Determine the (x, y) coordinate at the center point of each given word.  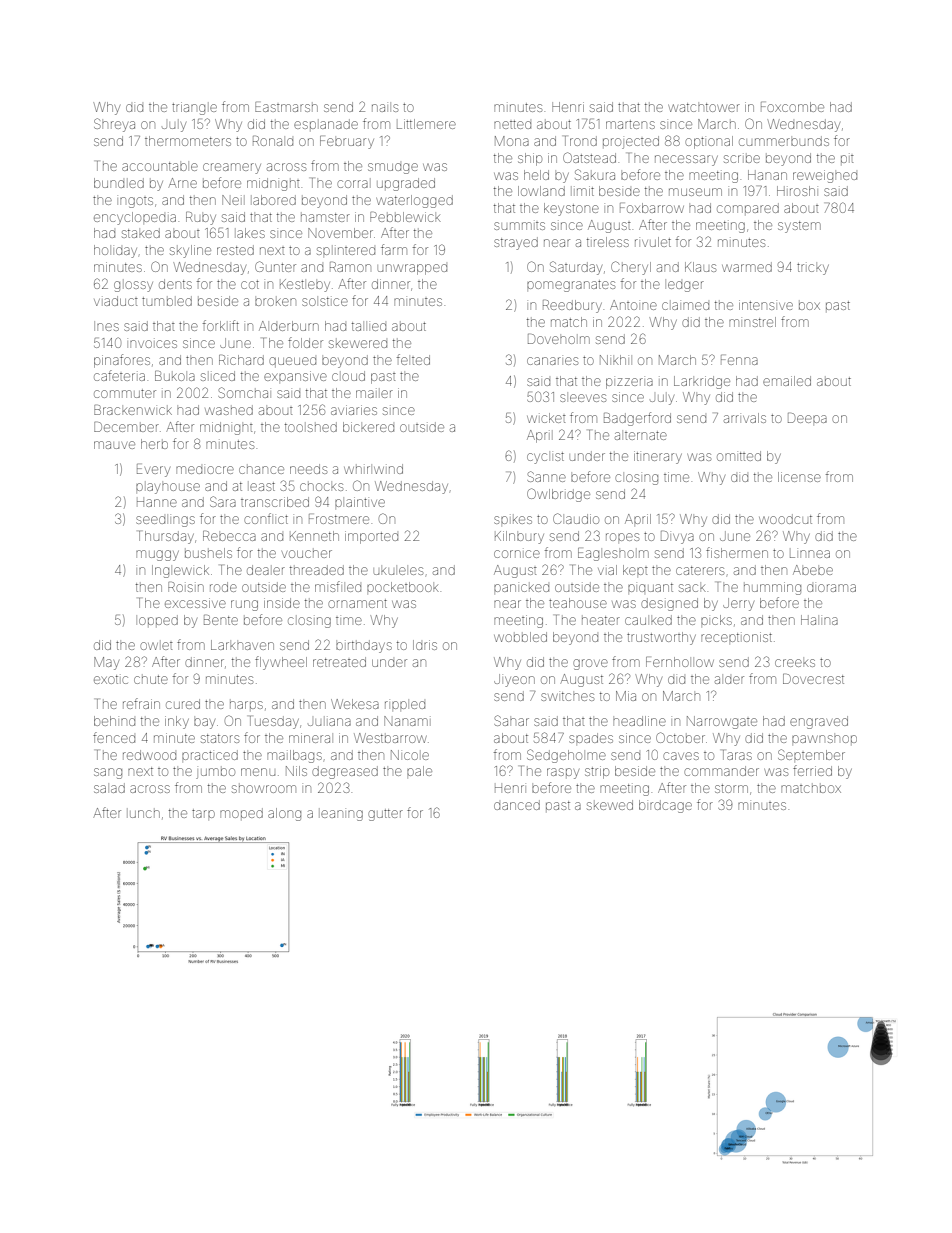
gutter (385, 815)
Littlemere (426, 124)
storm (731, 788)
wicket (546, 418)
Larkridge (702, 382)
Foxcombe (792, 107)
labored (274, 200)
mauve (114, 445)
